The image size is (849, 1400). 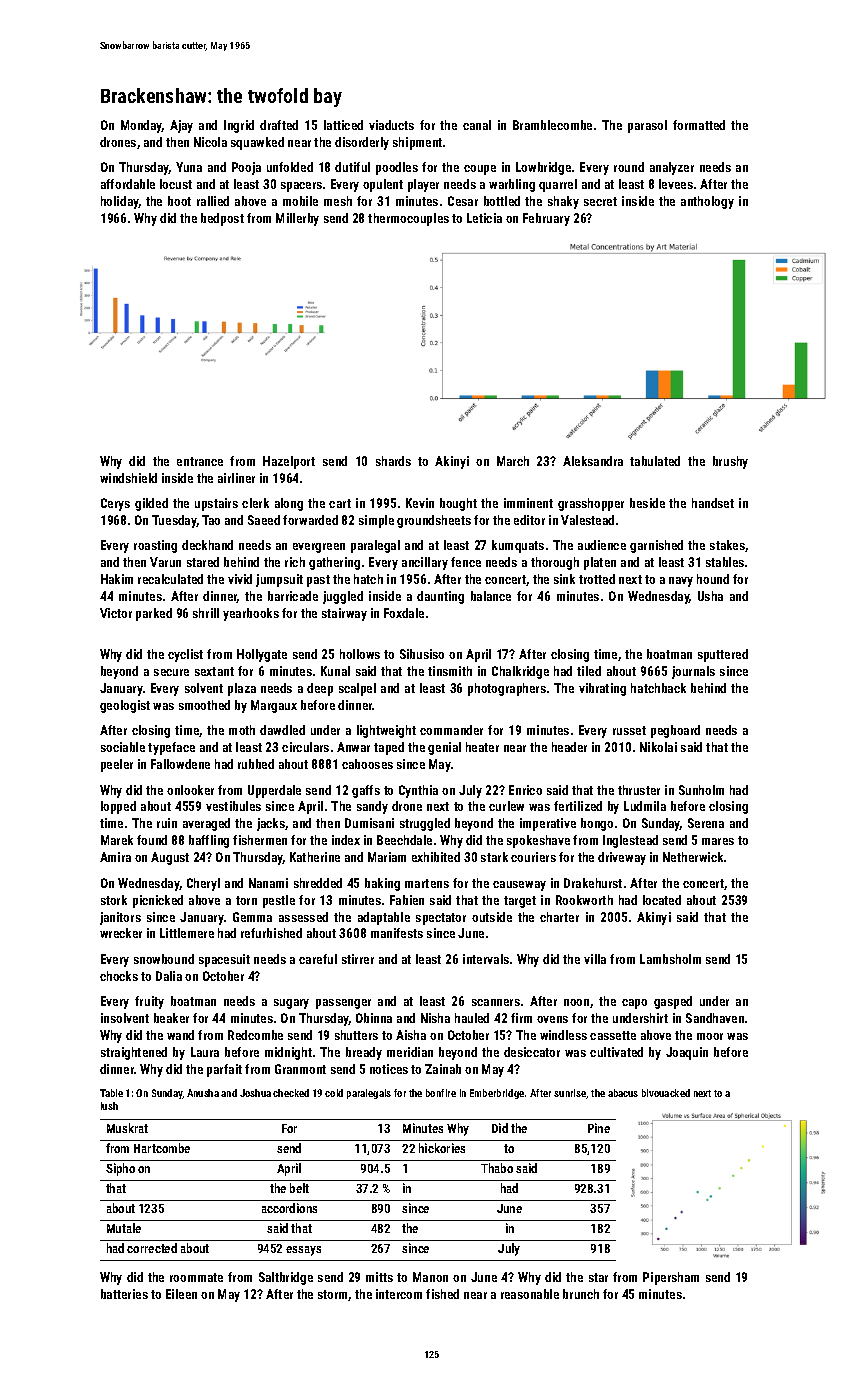 I want to click on secret, so click(x=600, y=201).
